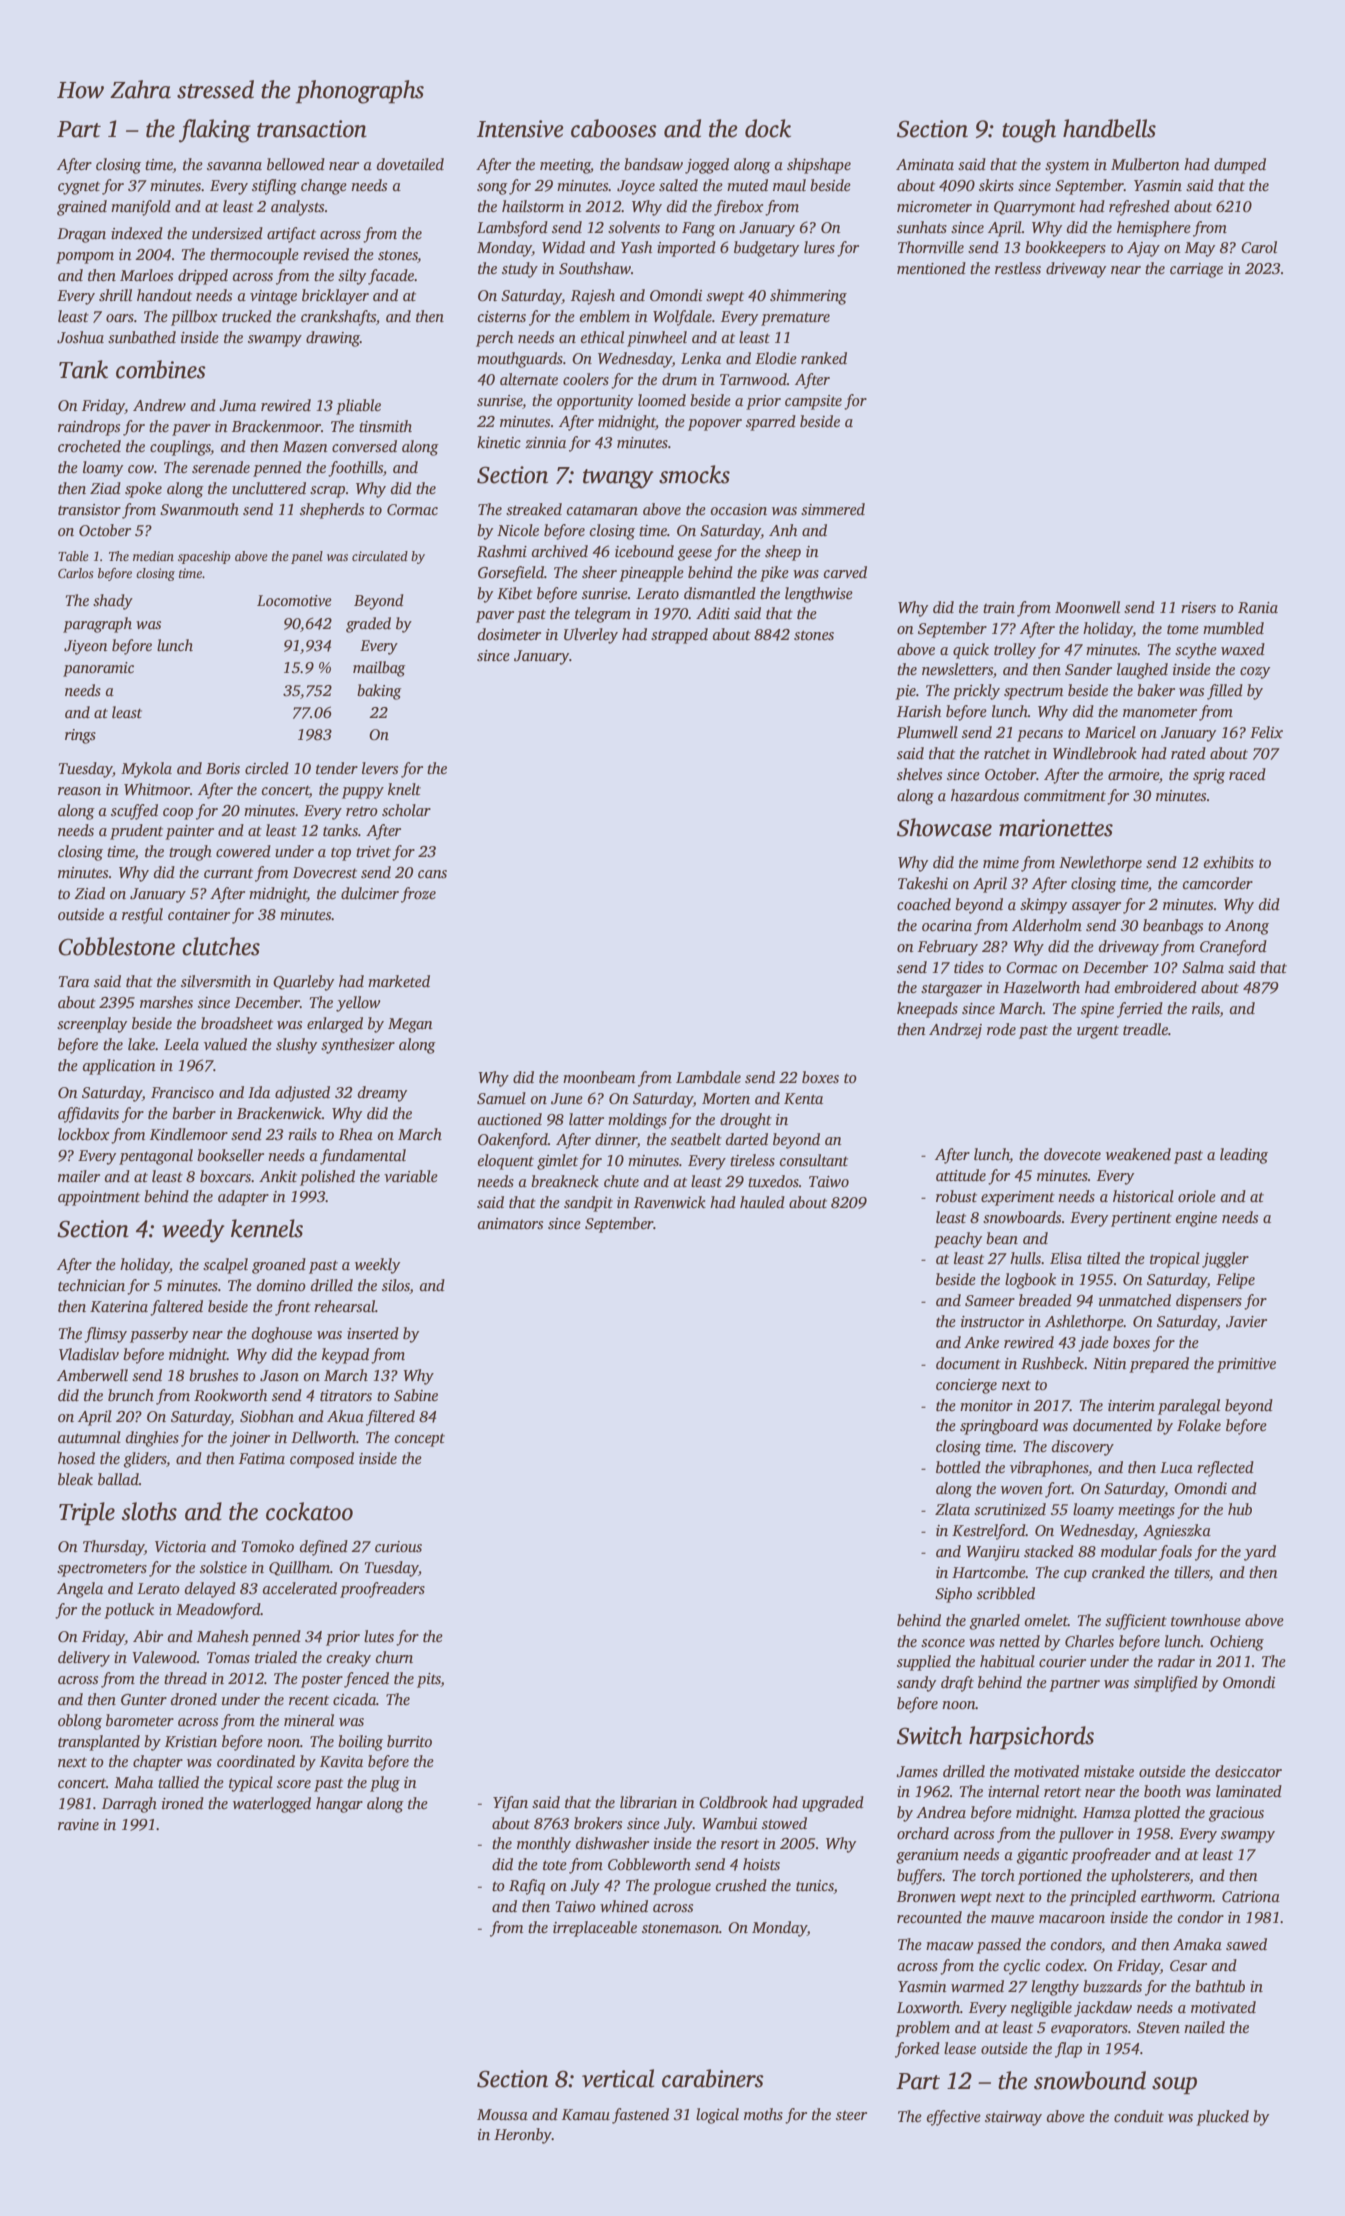 Image resolution: width=1345 pixels, height=2216 pixels. Describe the element at coordinates (78, 1824) in the page. I see `ravine` at that location.
